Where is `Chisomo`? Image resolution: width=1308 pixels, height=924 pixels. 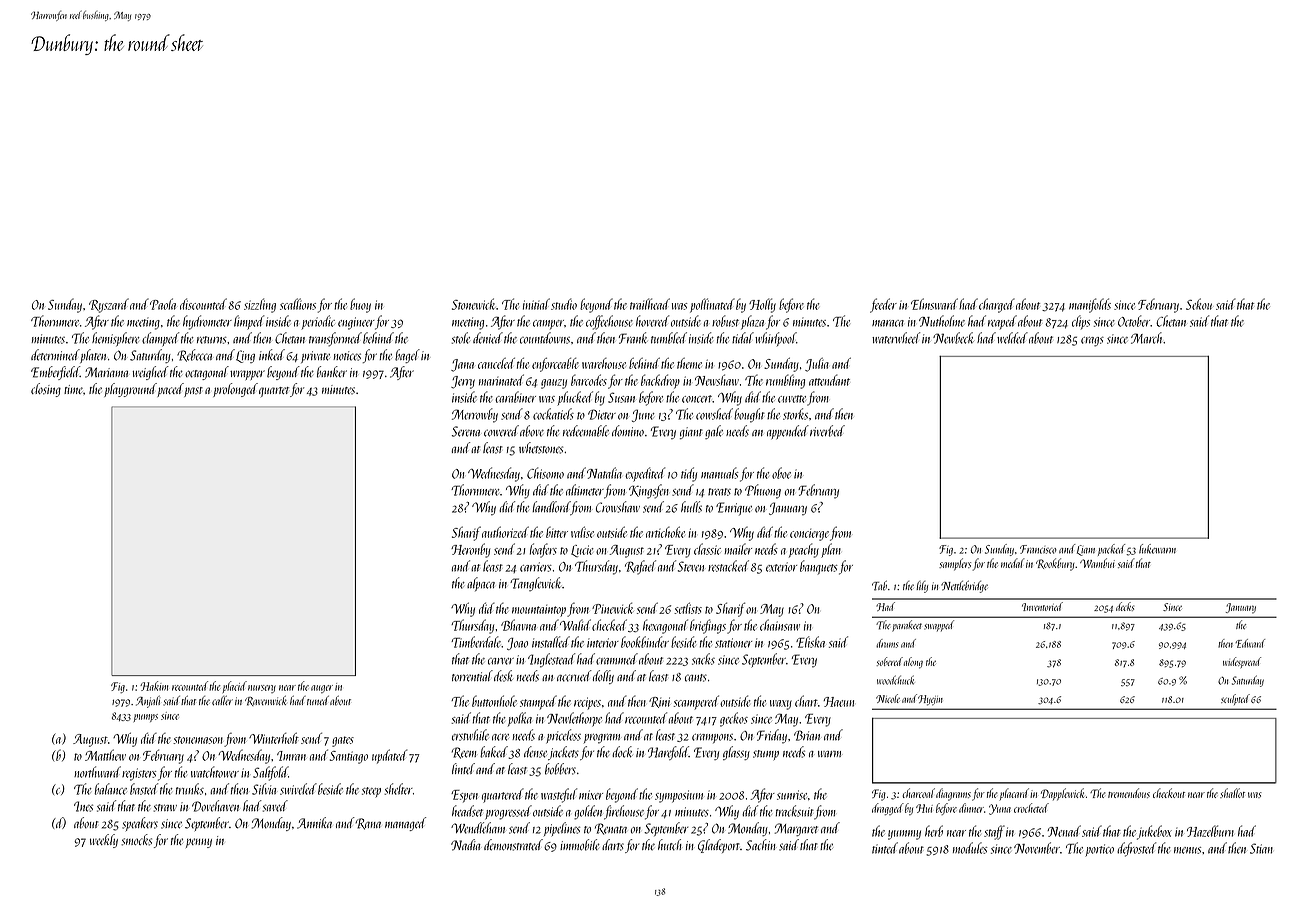 Chisomo is located at coordinates (545, 473).
